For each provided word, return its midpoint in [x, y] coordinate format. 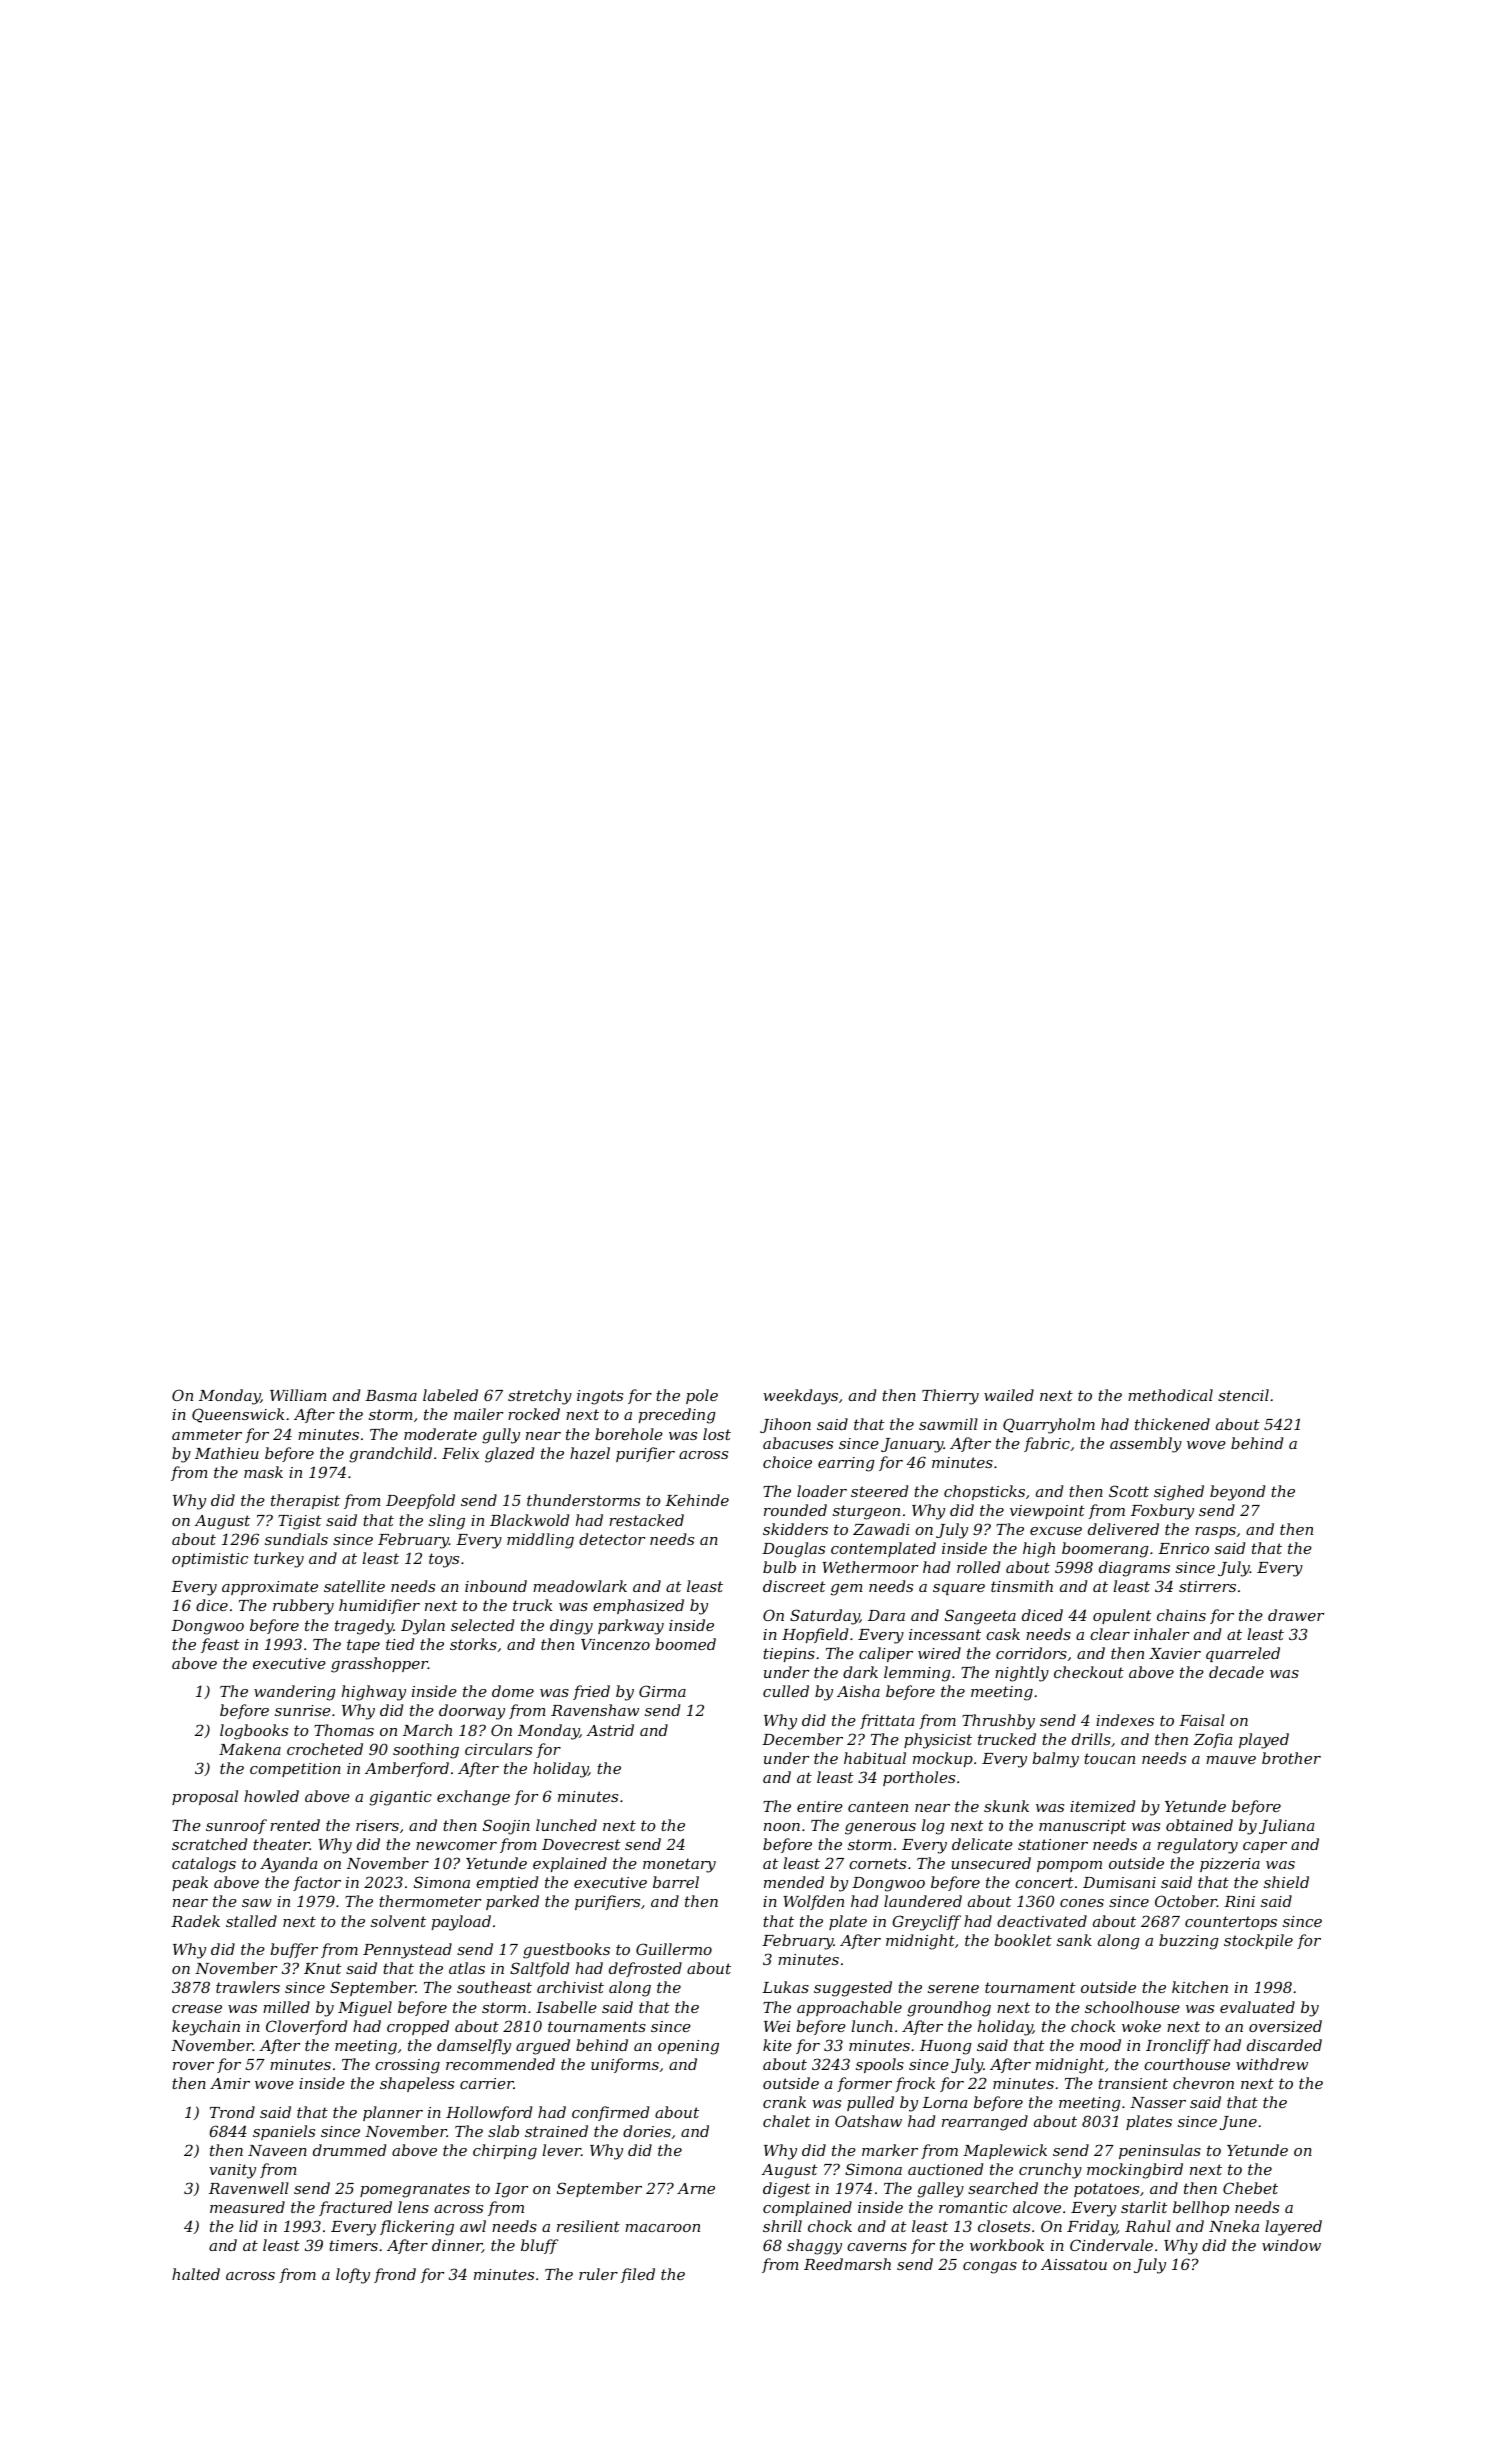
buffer [294, 1950]
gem [847, 1590]
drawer [1296, 1615]
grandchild [390, 1455]
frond [395, 2275]
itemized [1102, 1806]
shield [1286, 1882]
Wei [777, 2026]
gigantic [400, 1798]
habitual [875, 1758]
